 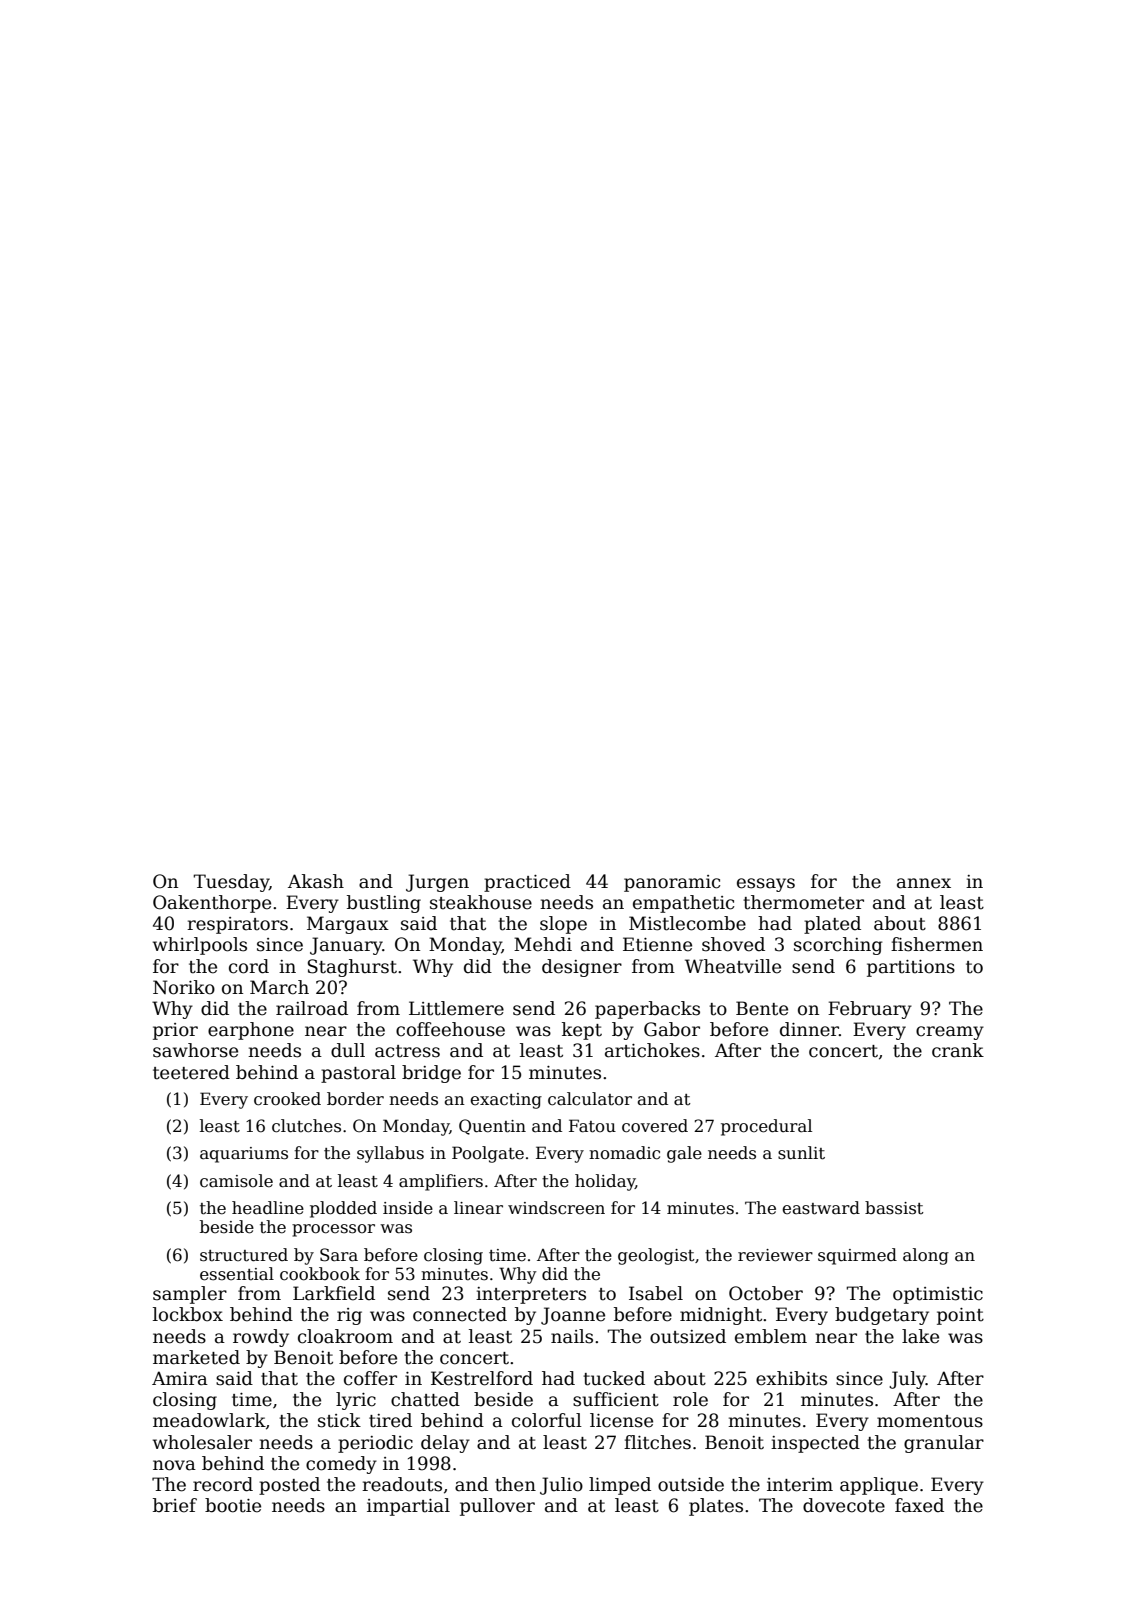 What do you see at coordinates (209, 1420) in the screenshot?
I see `meadowlark` at bounding box center [209, 1420].
